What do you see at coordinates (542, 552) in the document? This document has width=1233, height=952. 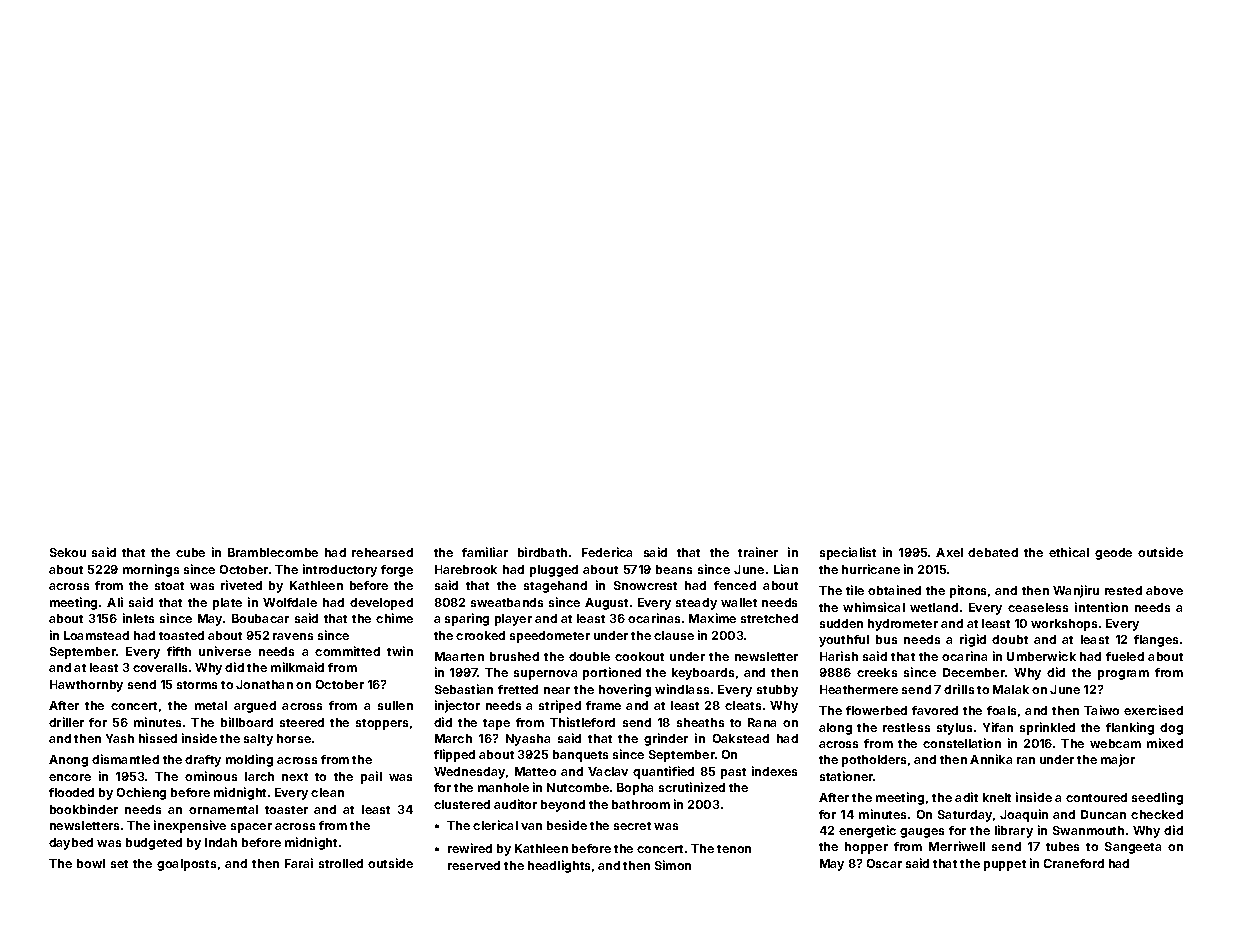 I see `birdbath` at bounding box center [542, 552].
